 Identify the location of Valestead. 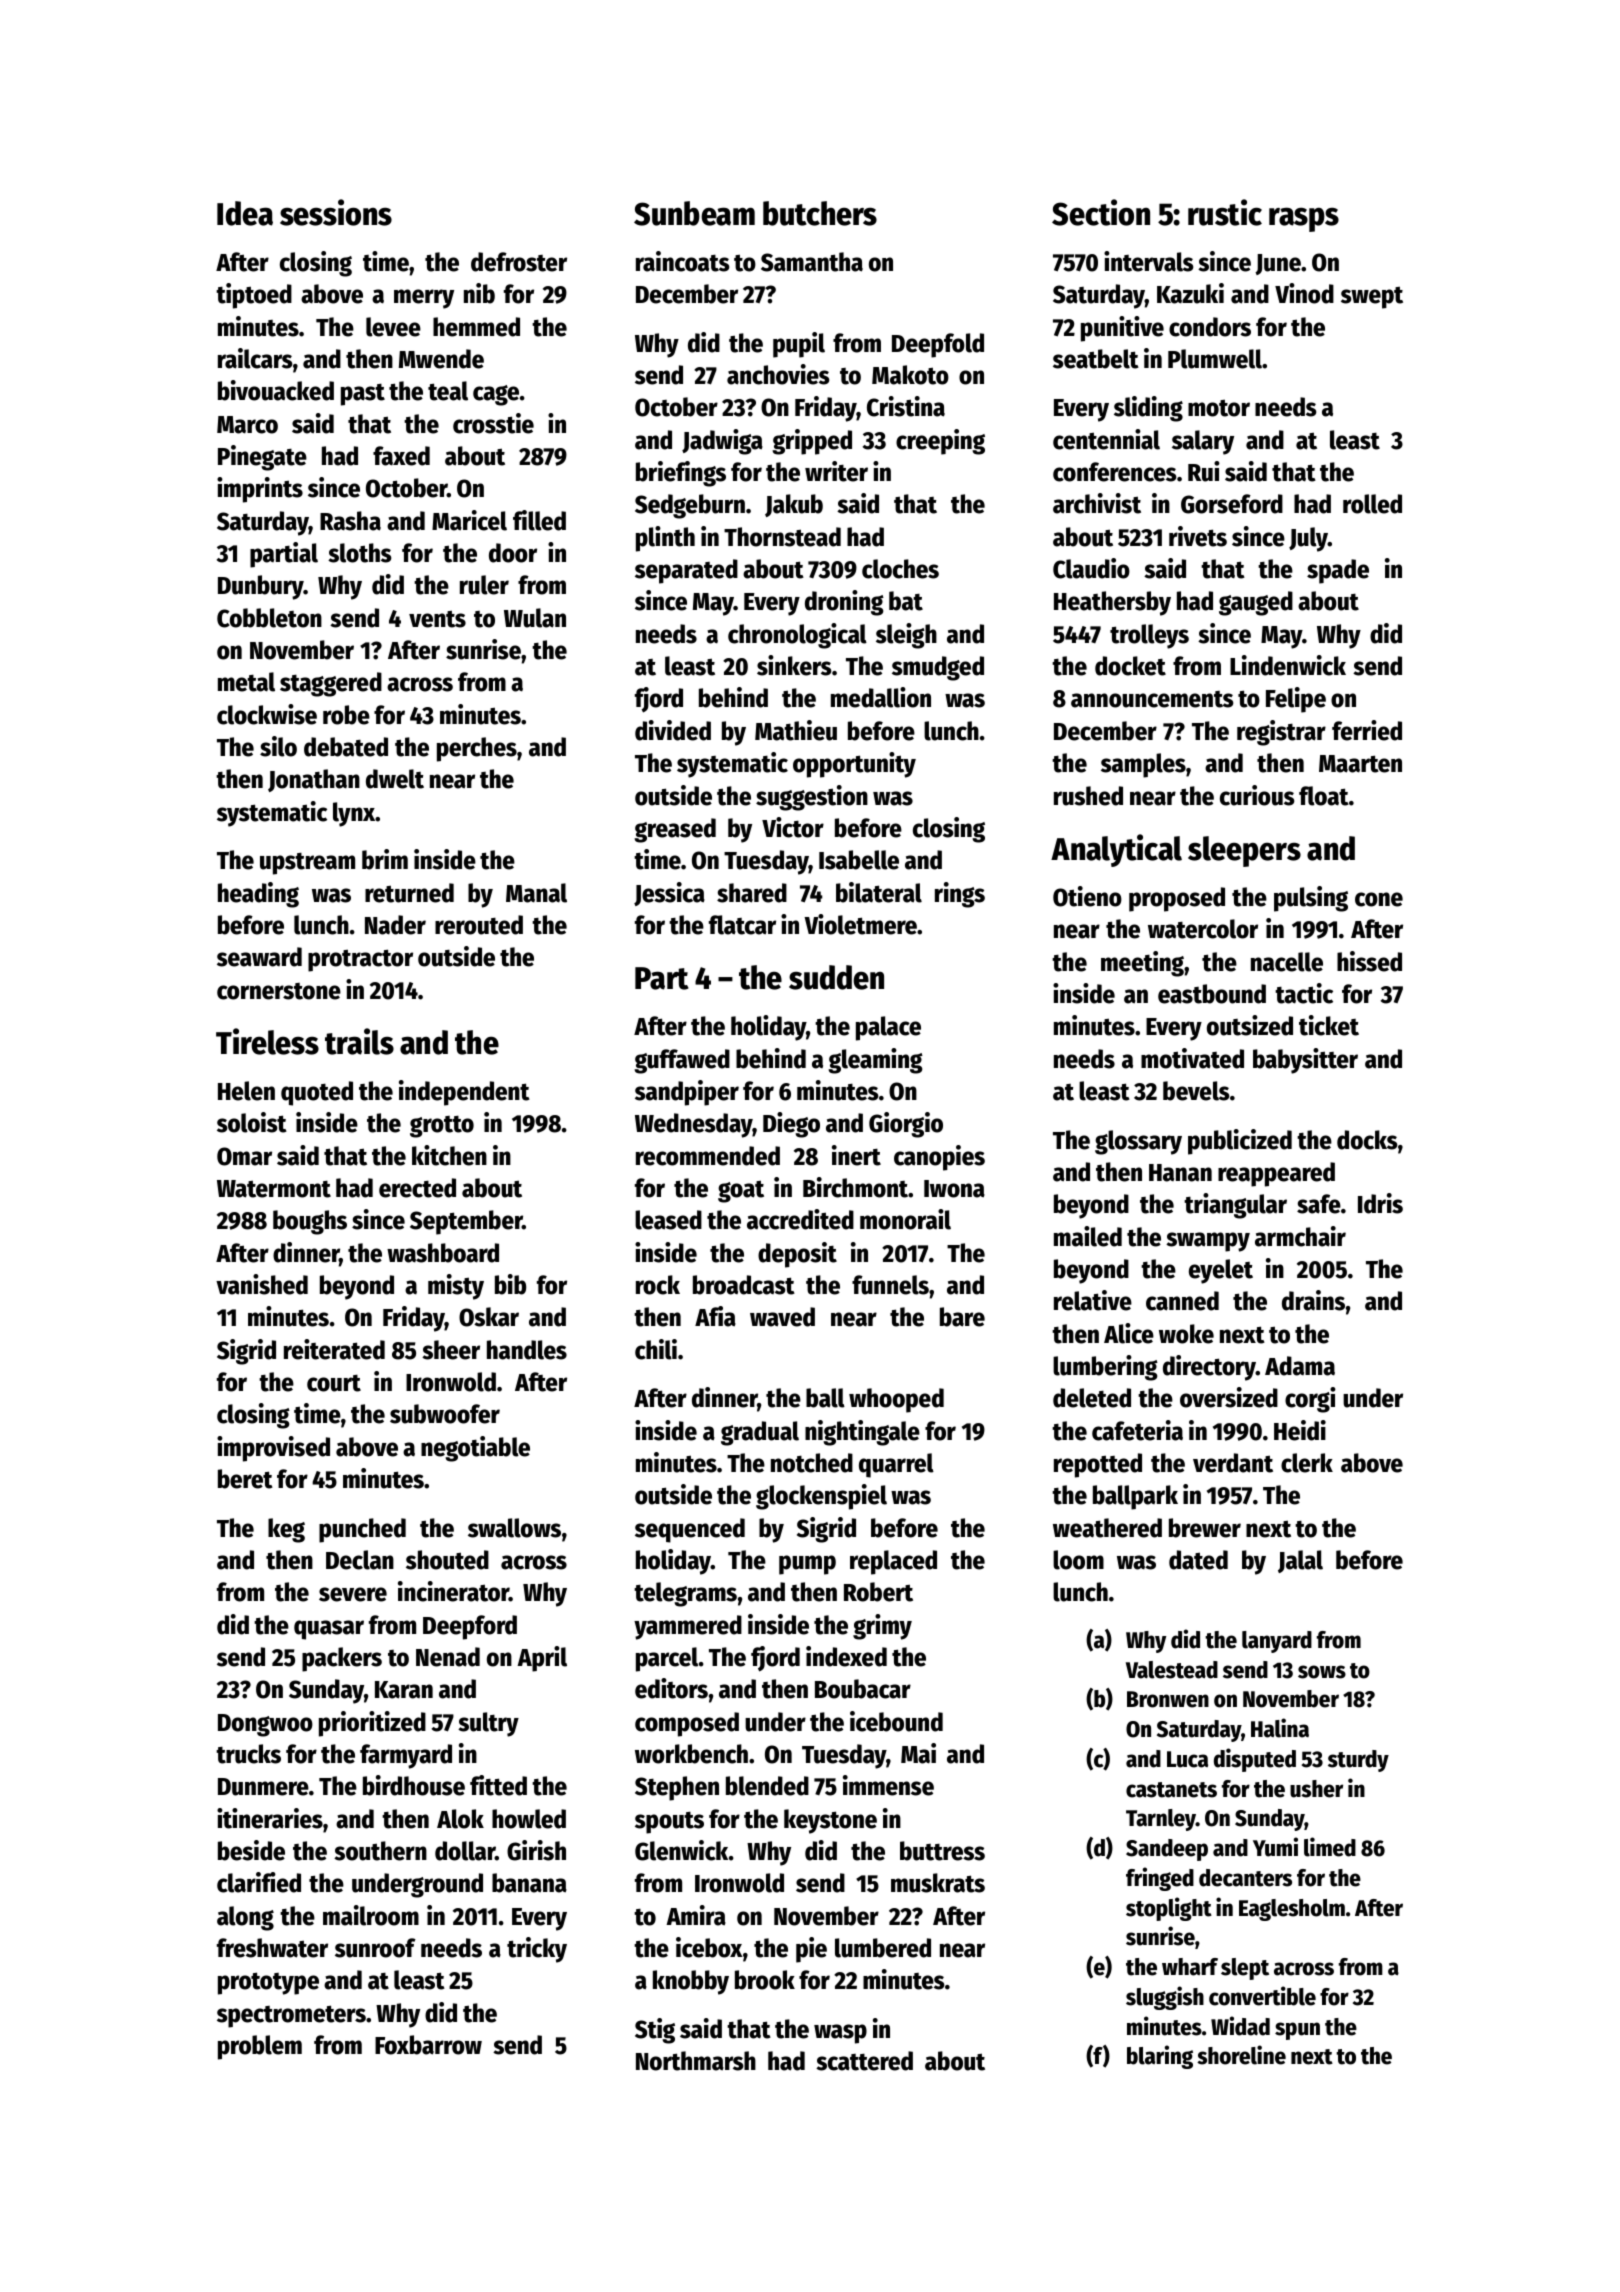
(1172, 1670).
